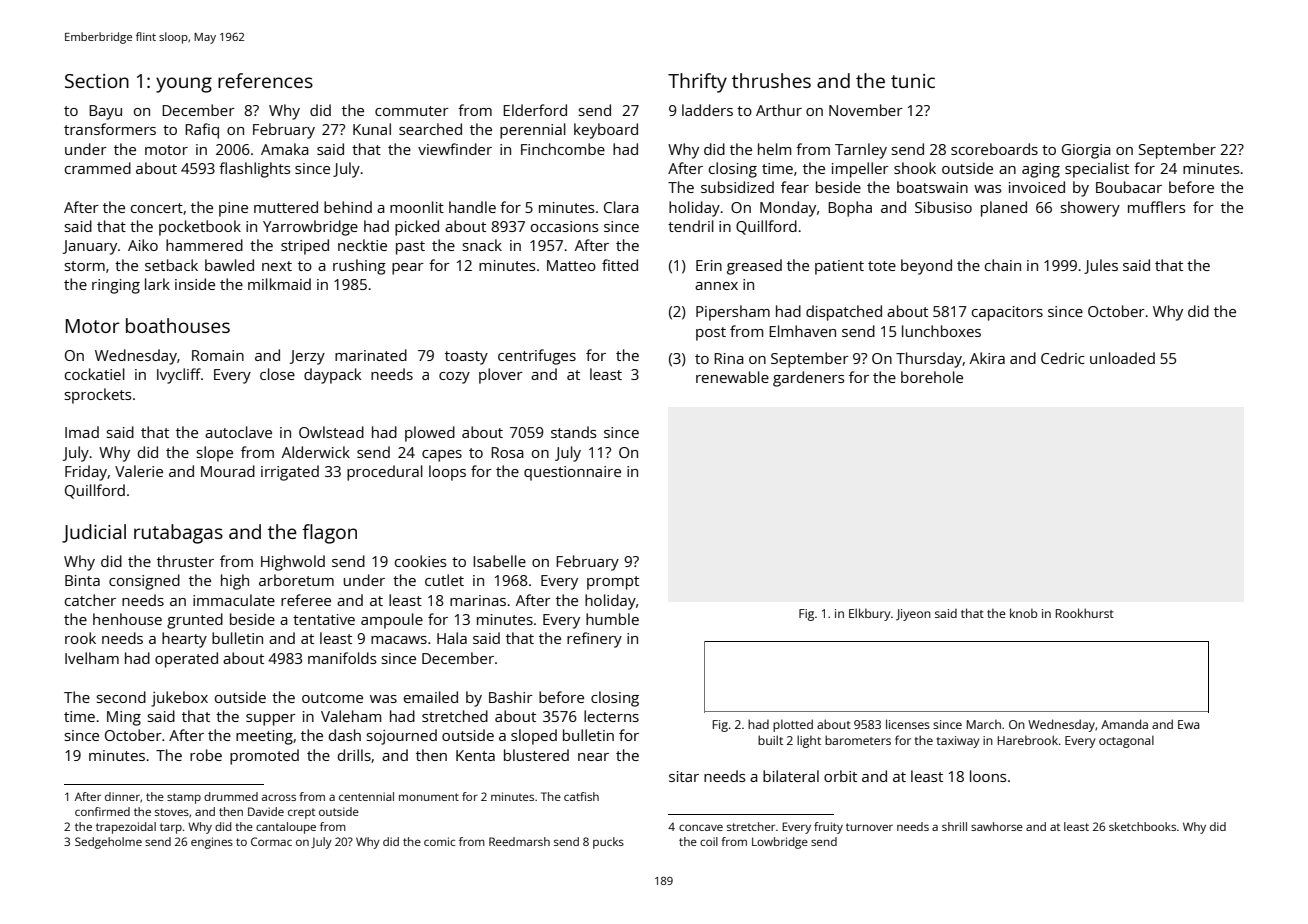  I want to click on references, so click(265, 80).
